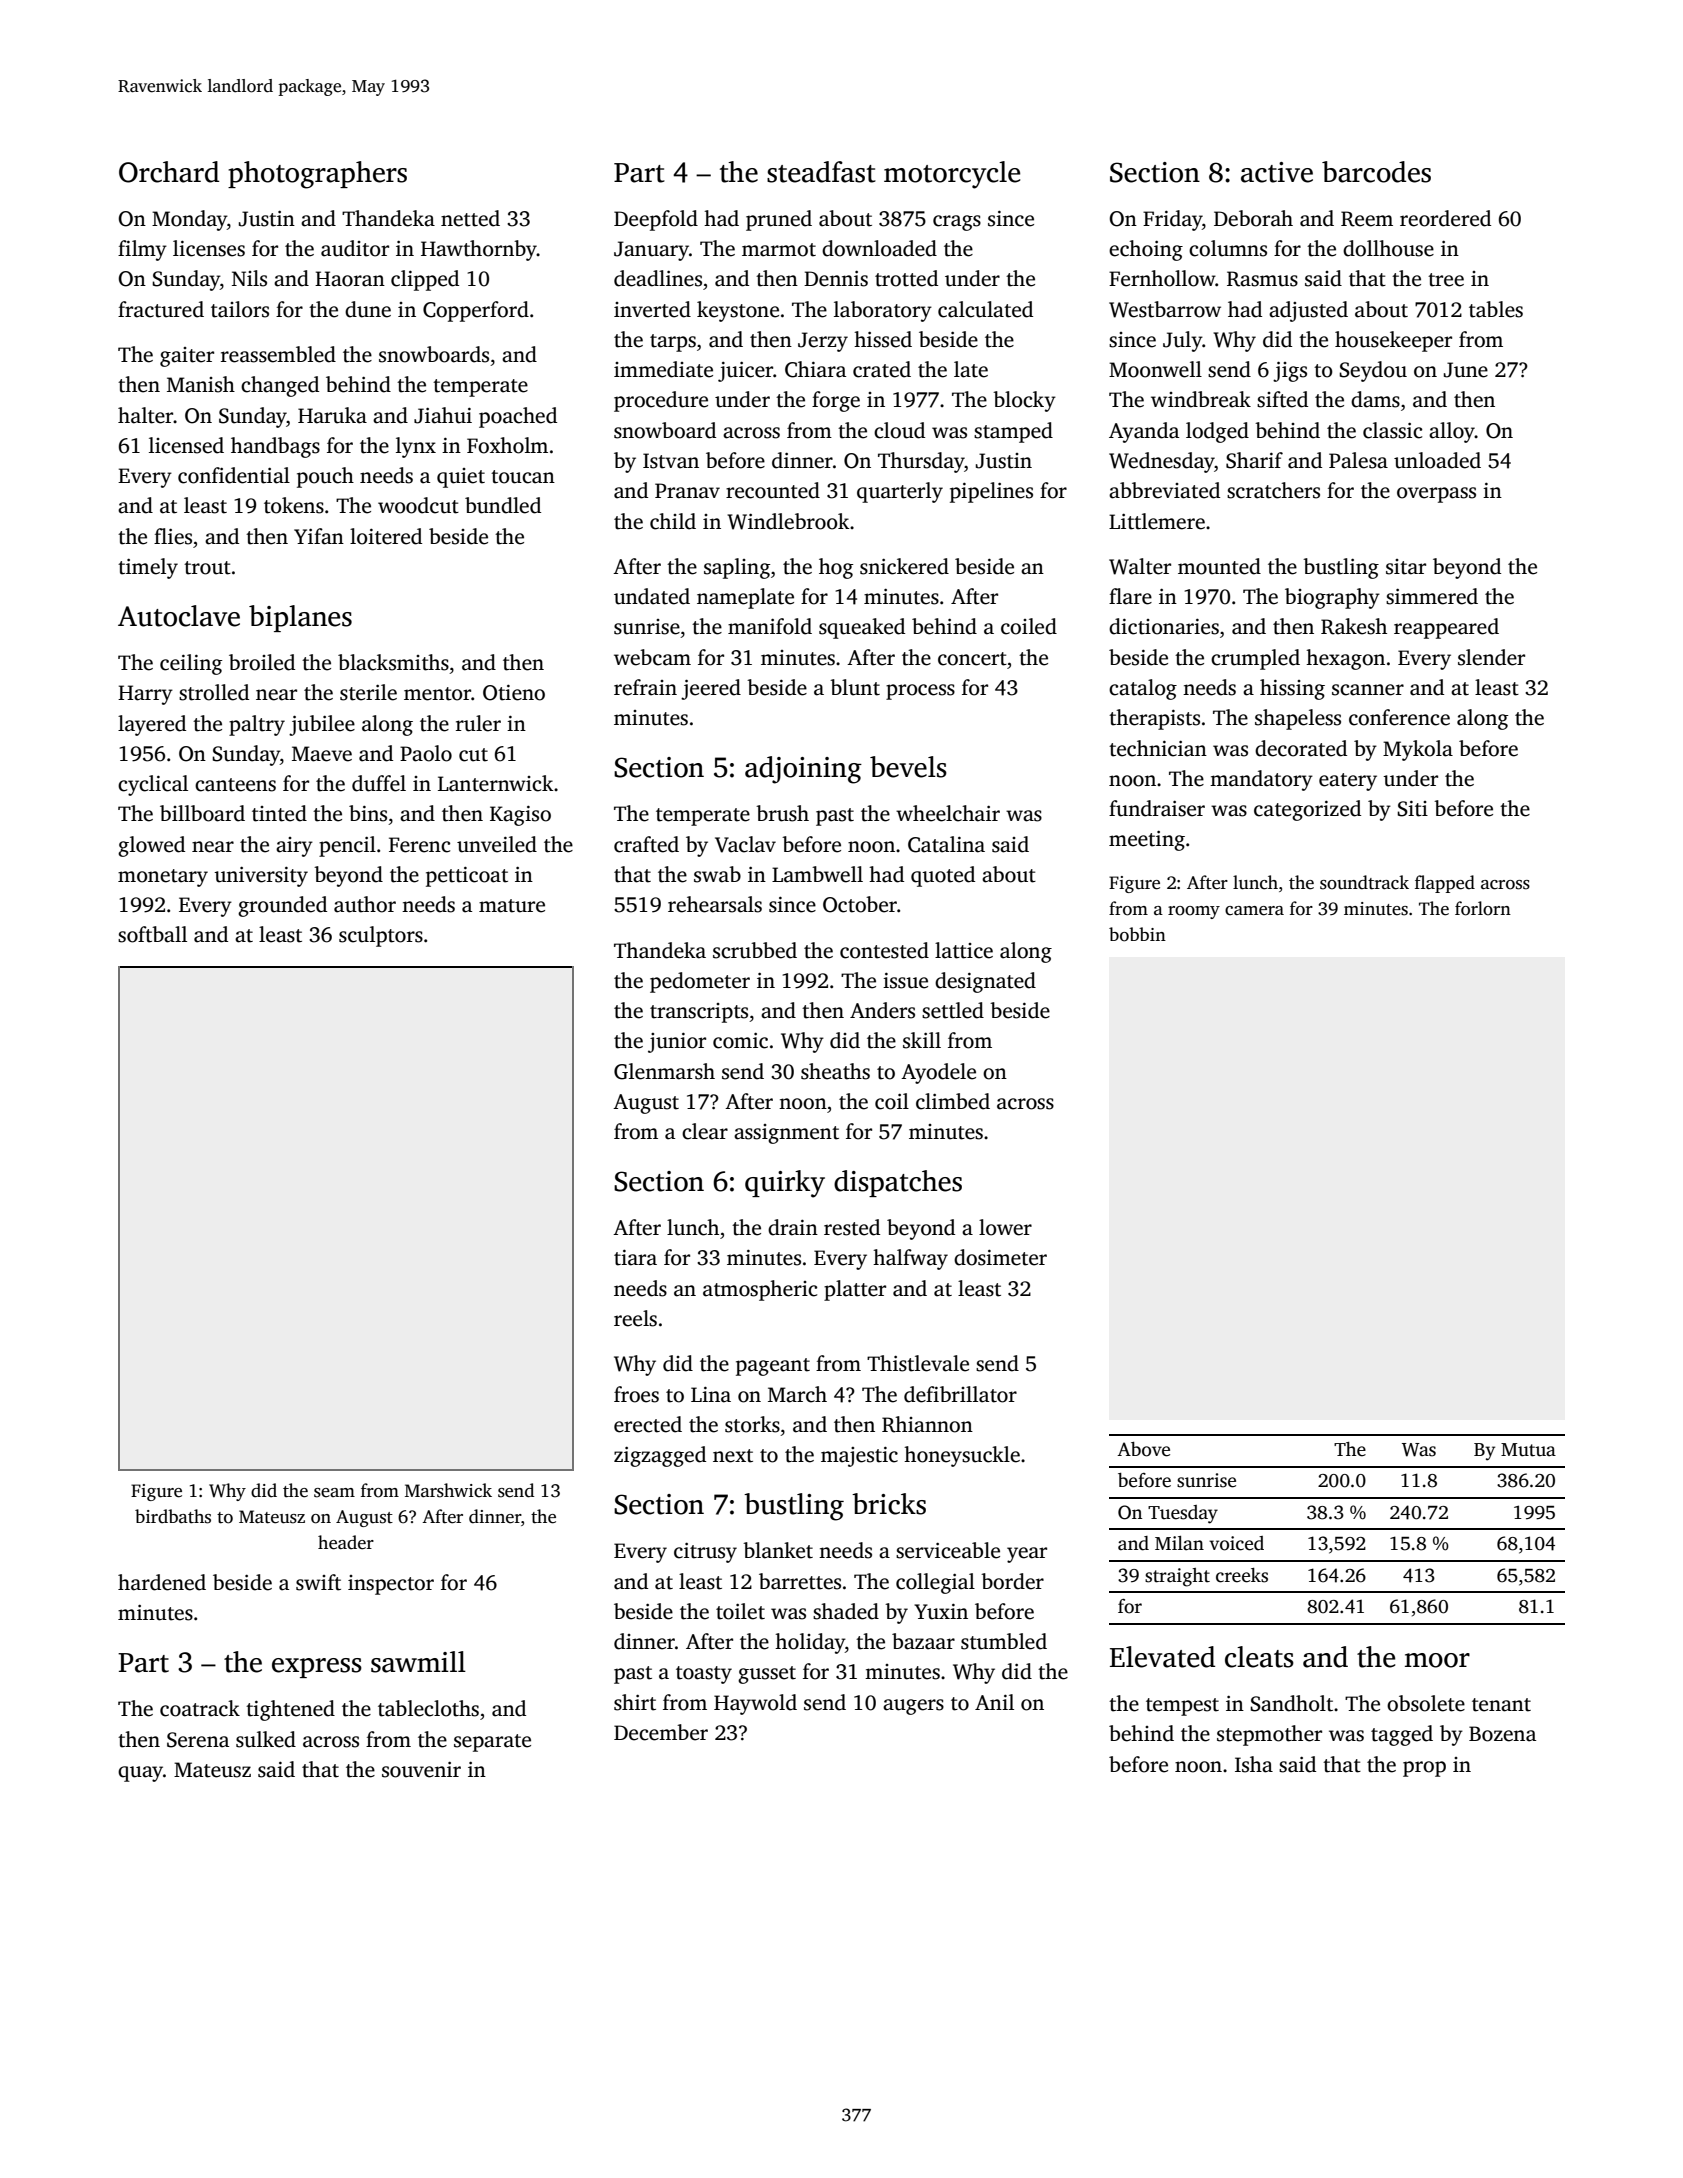 The image size is (1683, 2178). Describe the element at coordinates (1005, 1227) in the page. I see `lower` at that location.
